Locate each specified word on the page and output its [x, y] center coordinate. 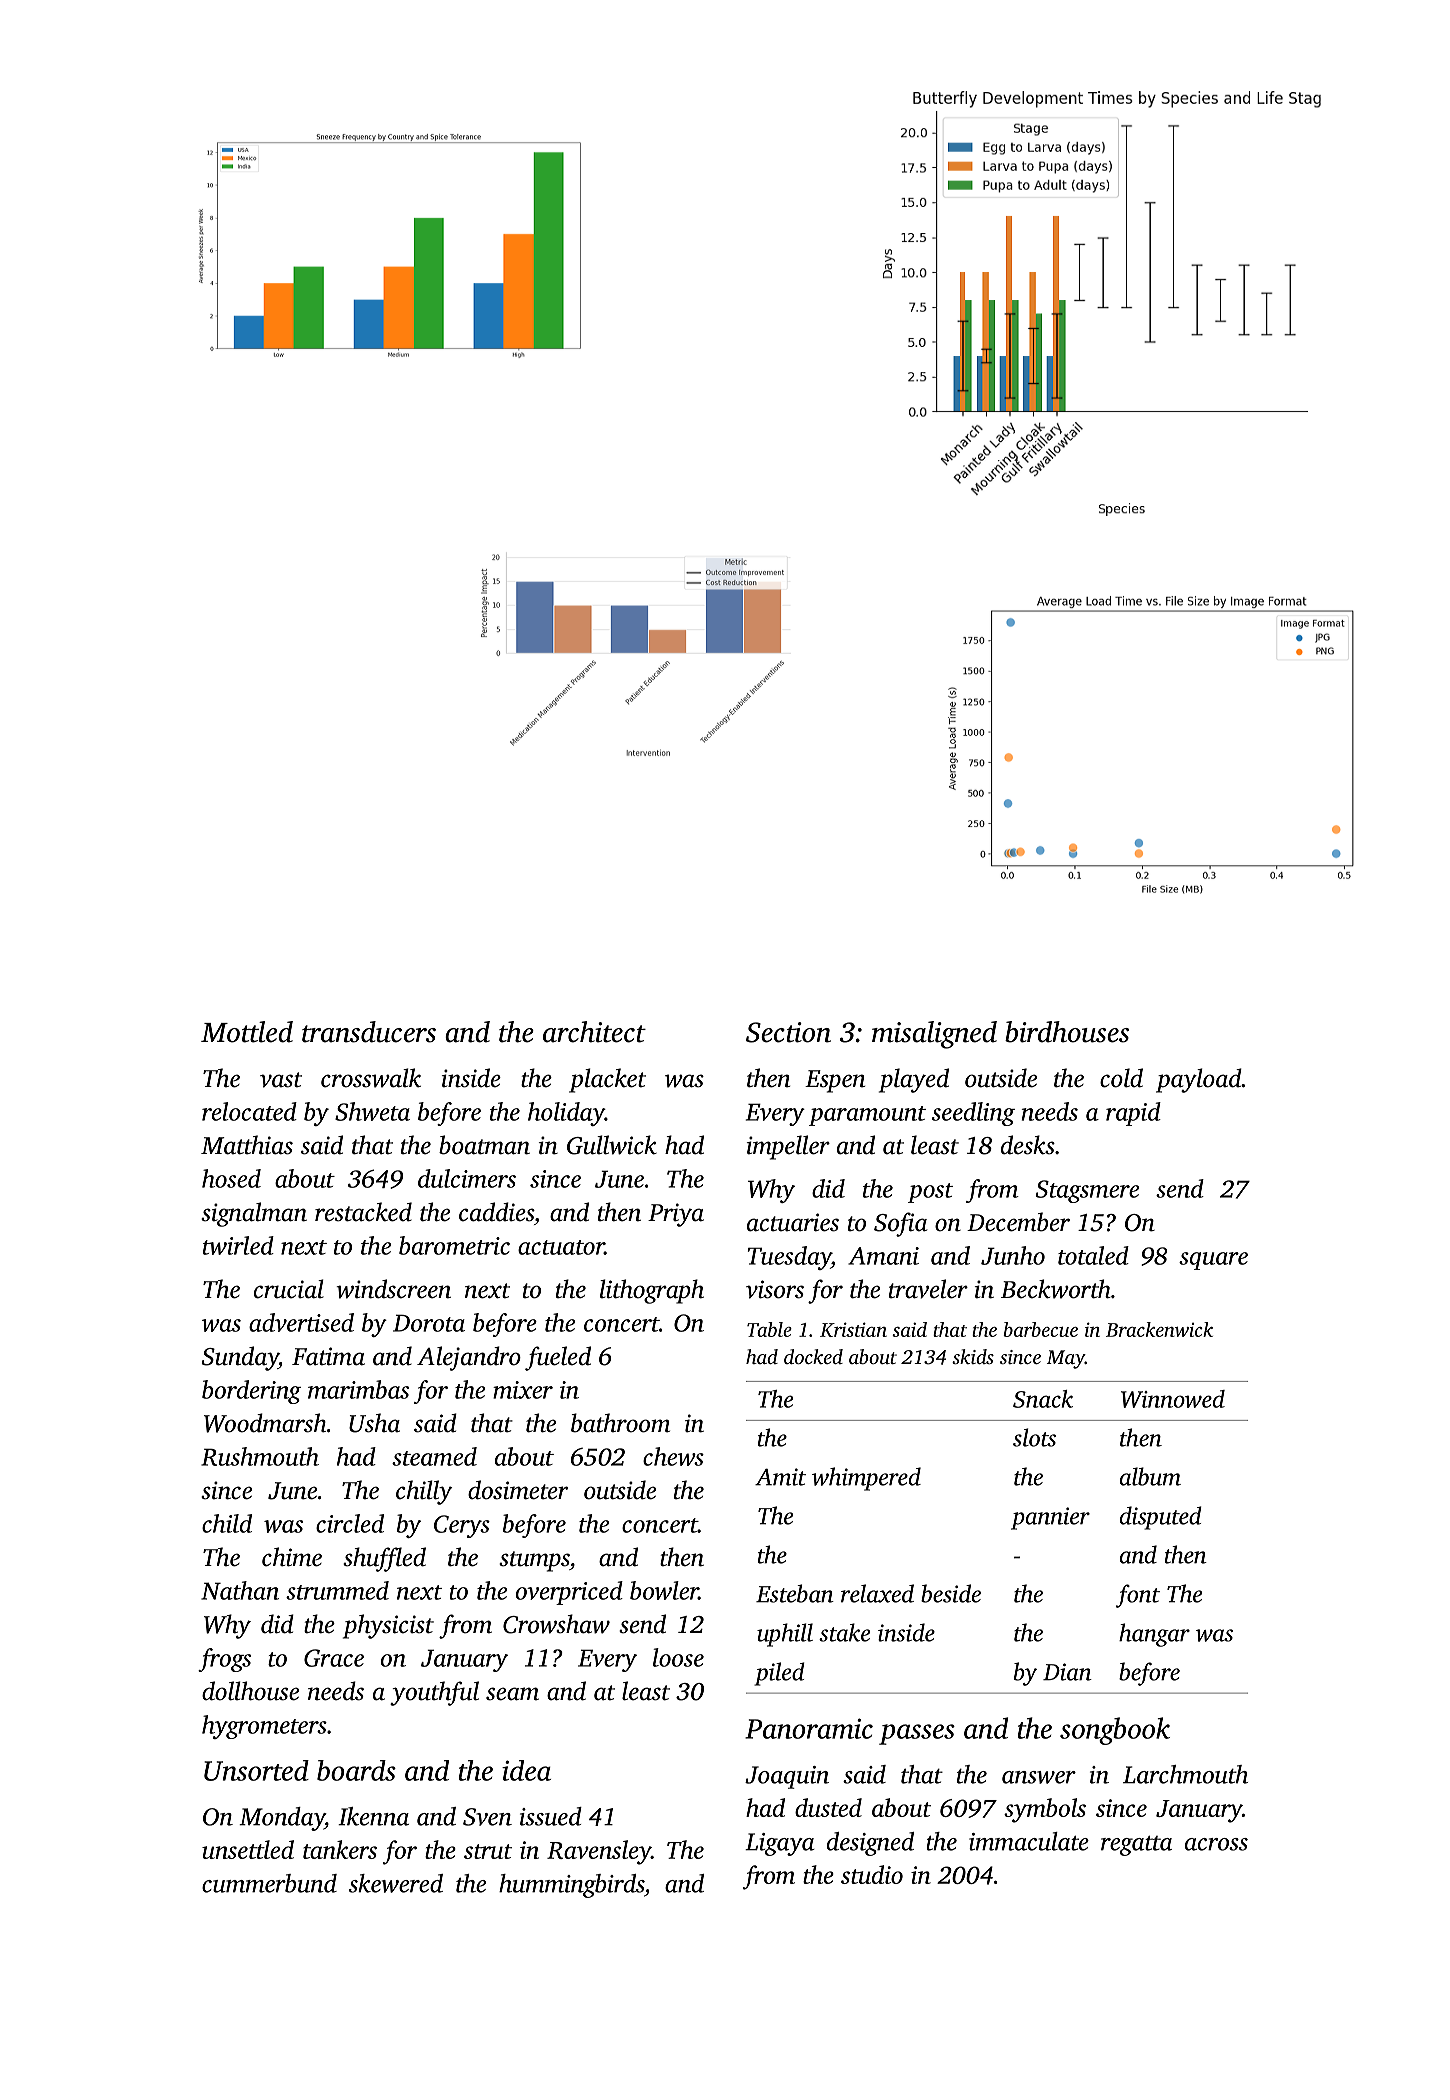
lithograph [652, 1291]
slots [1034, 1437]
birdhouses [1067, 1032]
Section [788, 1032]
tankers [340, 1849]
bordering [251, 1392]
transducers [369, 1032]
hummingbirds [571, 1886]
